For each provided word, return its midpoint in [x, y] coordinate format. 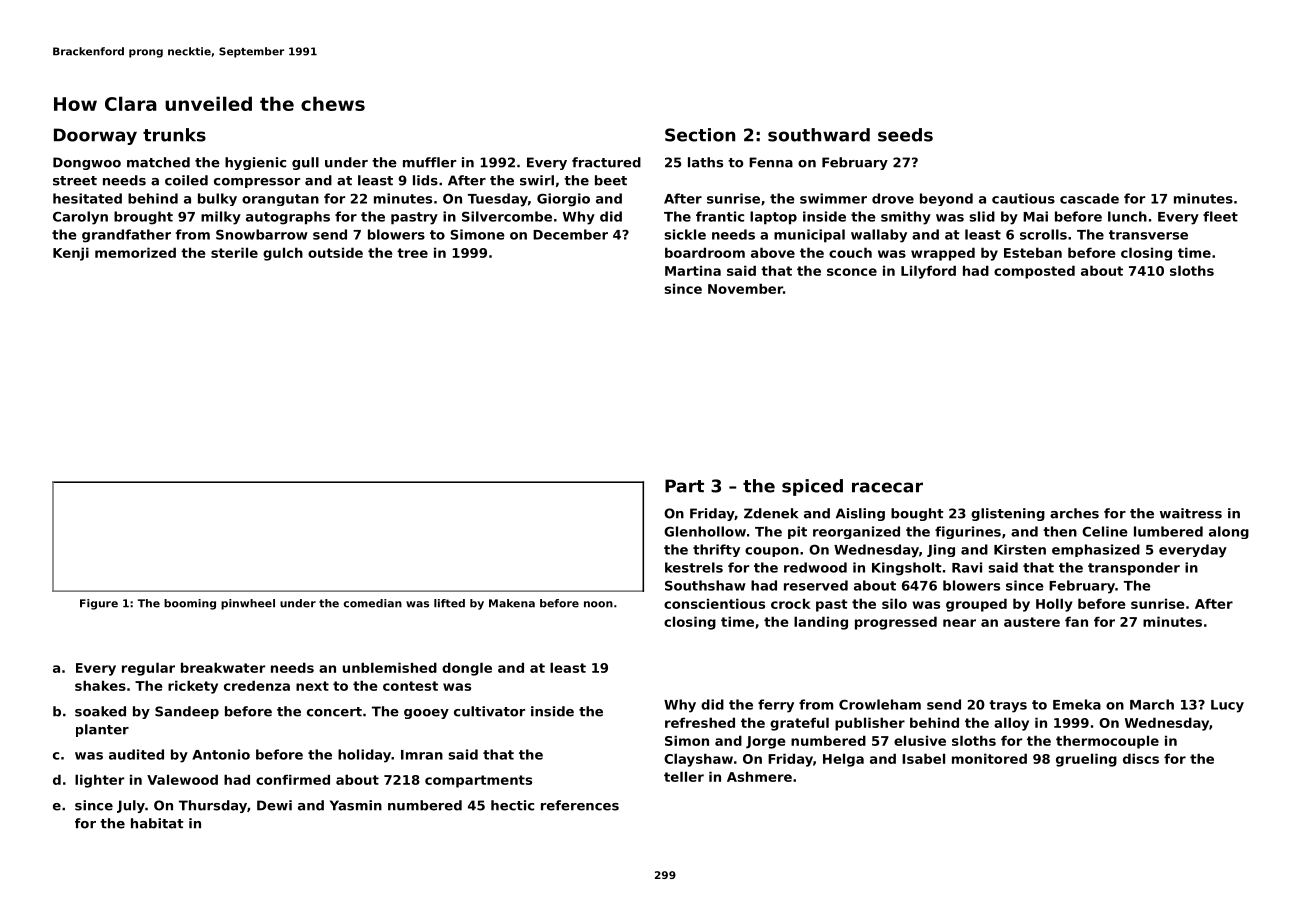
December [570, 234]
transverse [1148, 235]
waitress [1191, 513]
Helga [843, 760]
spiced [812, 487]
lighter [99, 781]
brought [143, 218]
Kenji [71, 254]
